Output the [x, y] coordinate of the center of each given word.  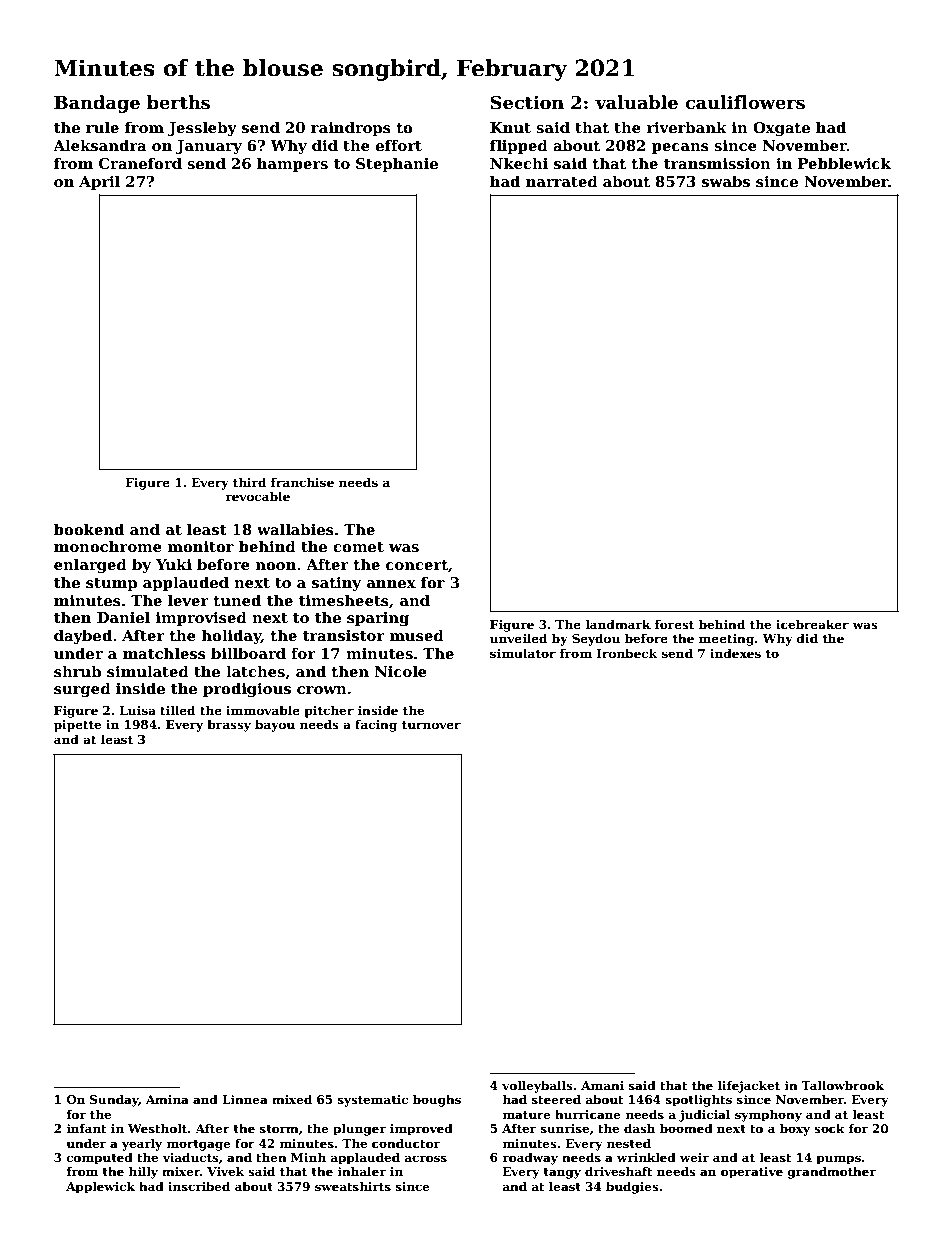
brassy [229, 725]
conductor [406, 1143]
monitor [201, 546]
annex [391, 584]
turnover [431, 725]
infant [86, 1128]
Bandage [97, 104]
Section [527, 102]
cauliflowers [745, 102]
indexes [735, 653]
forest [674, 624]
